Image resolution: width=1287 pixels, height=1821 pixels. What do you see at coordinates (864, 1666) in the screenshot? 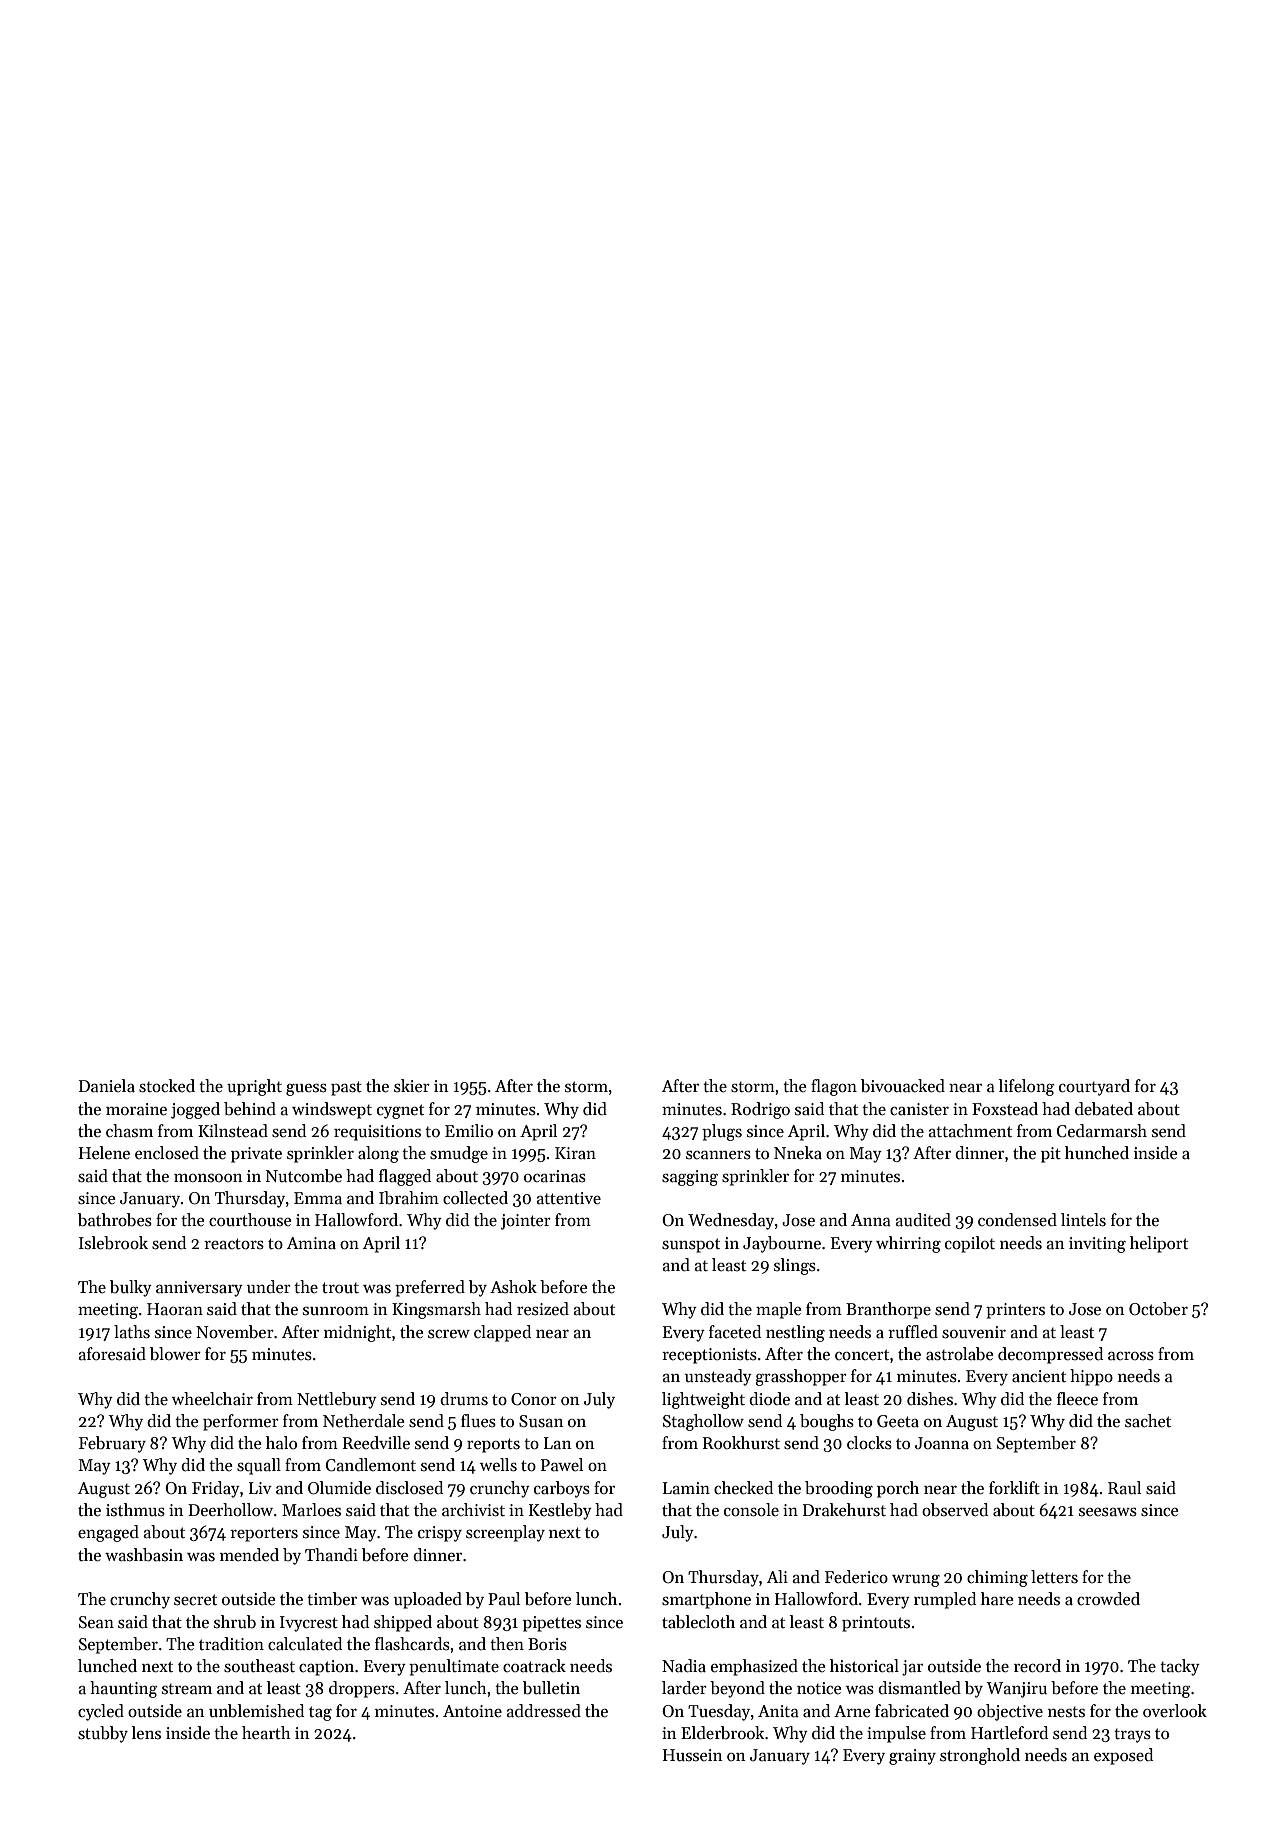
I see `historical` at bounding box center [864, 1666].
